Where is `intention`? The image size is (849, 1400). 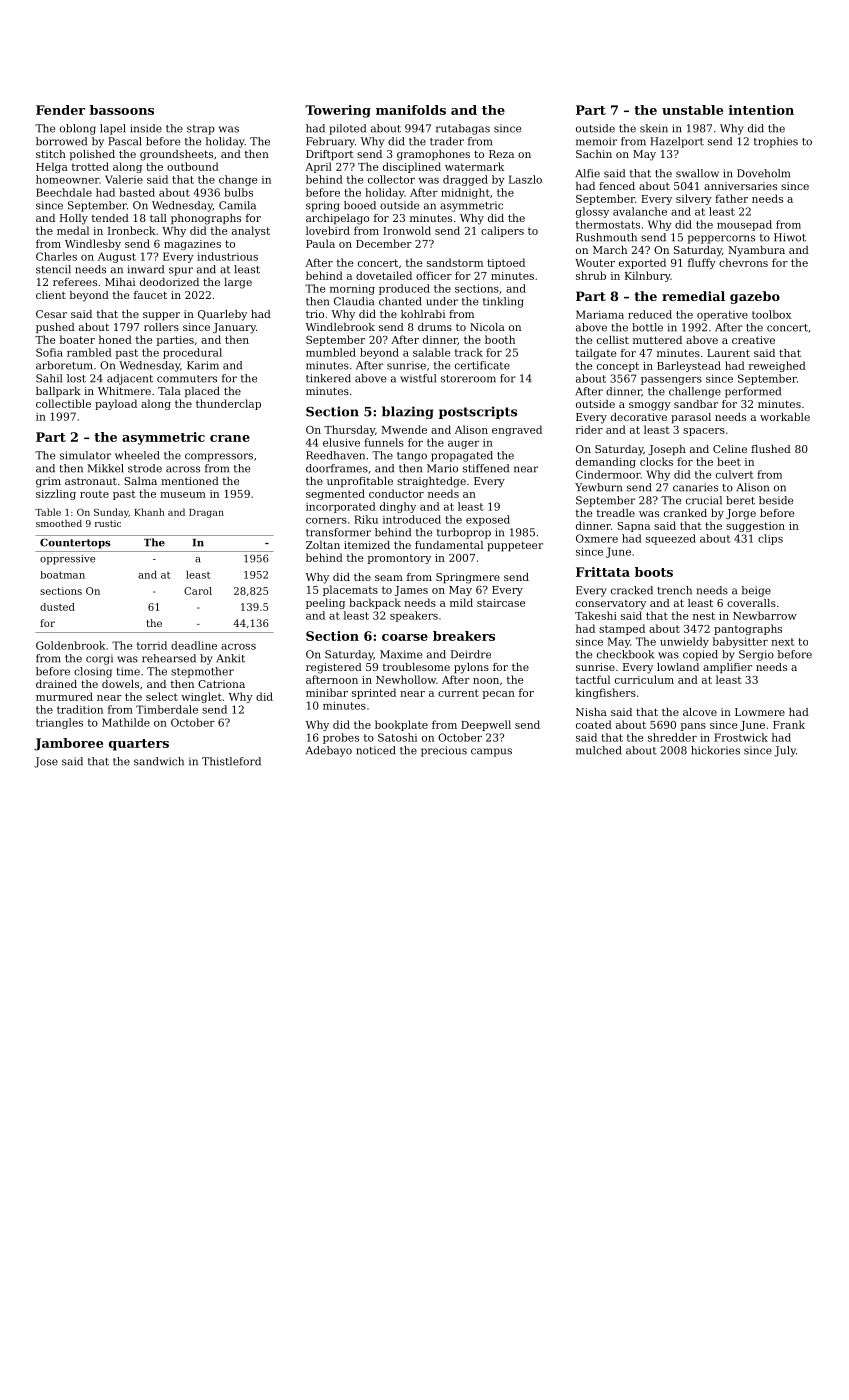
intention is located at coordinates (761, 110).
